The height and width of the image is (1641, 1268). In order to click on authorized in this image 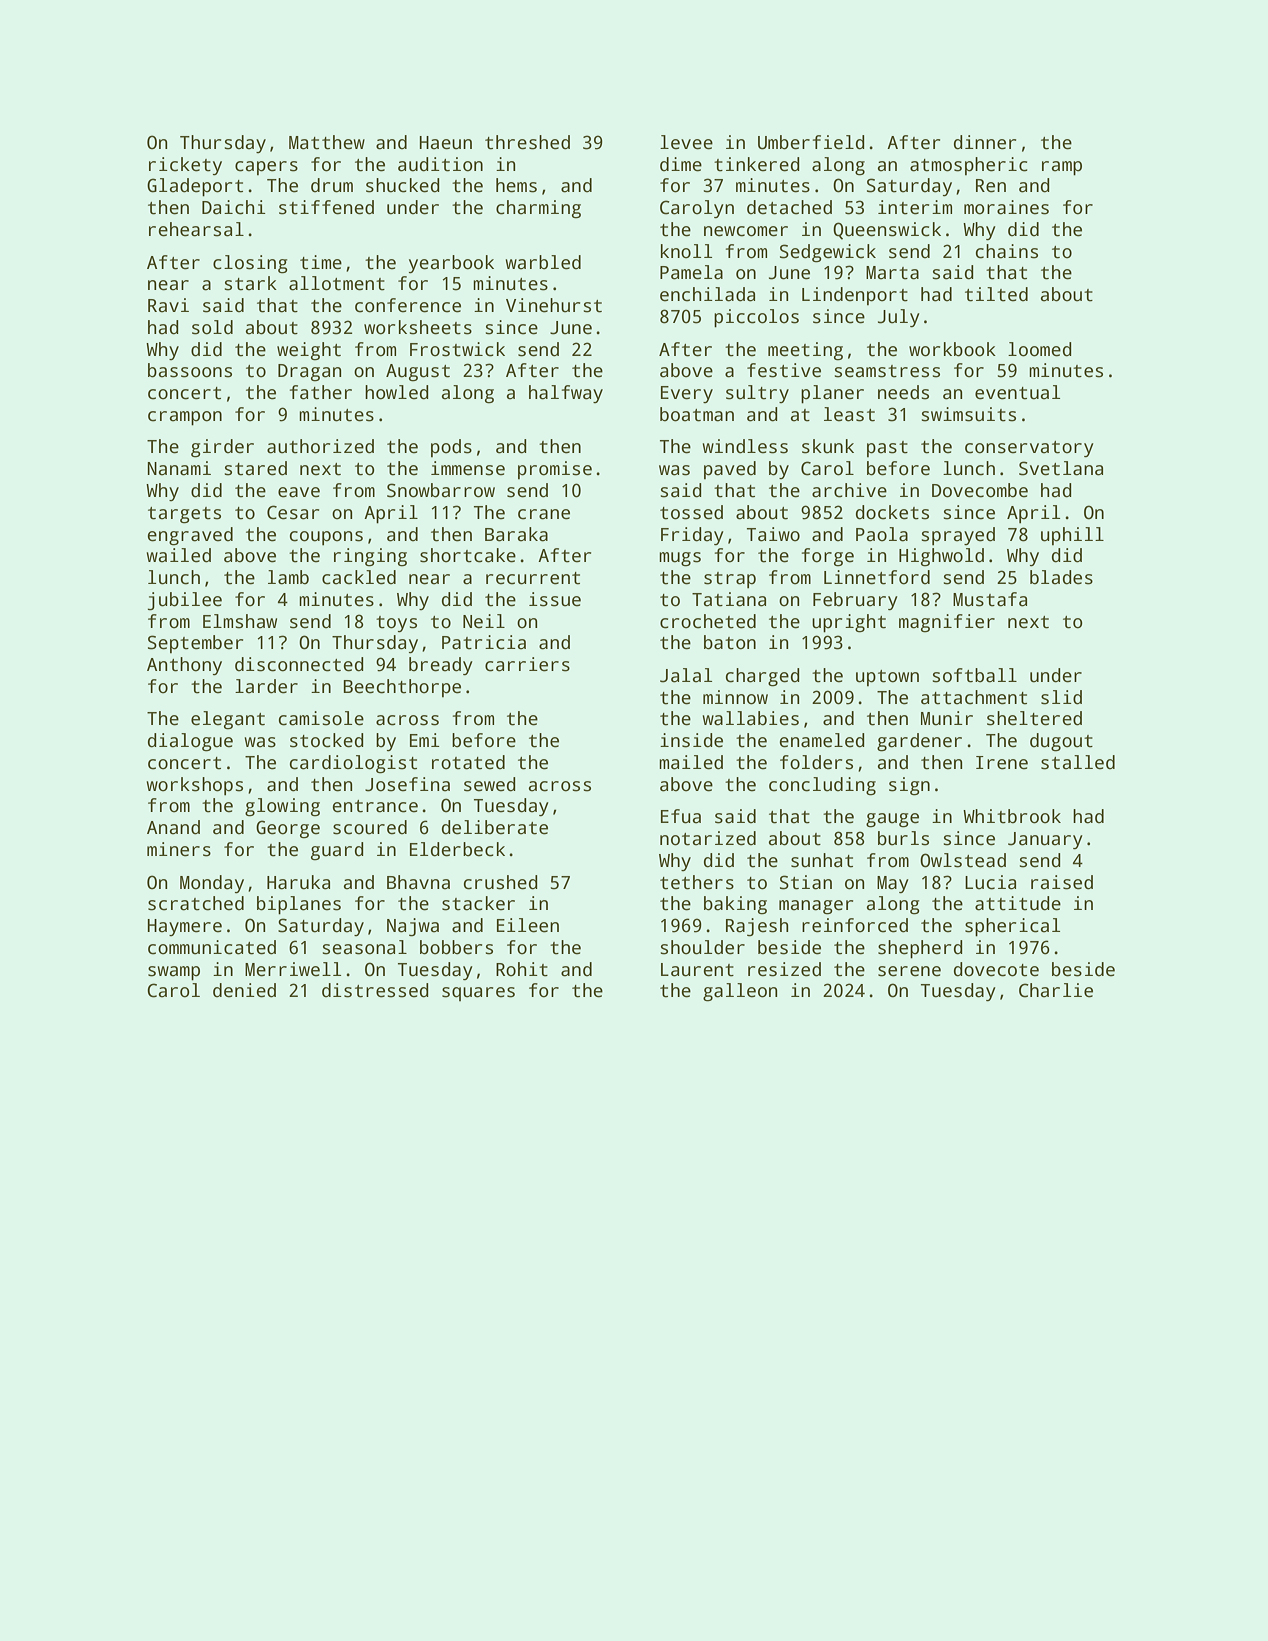, I will do `click(320, 446)`.
